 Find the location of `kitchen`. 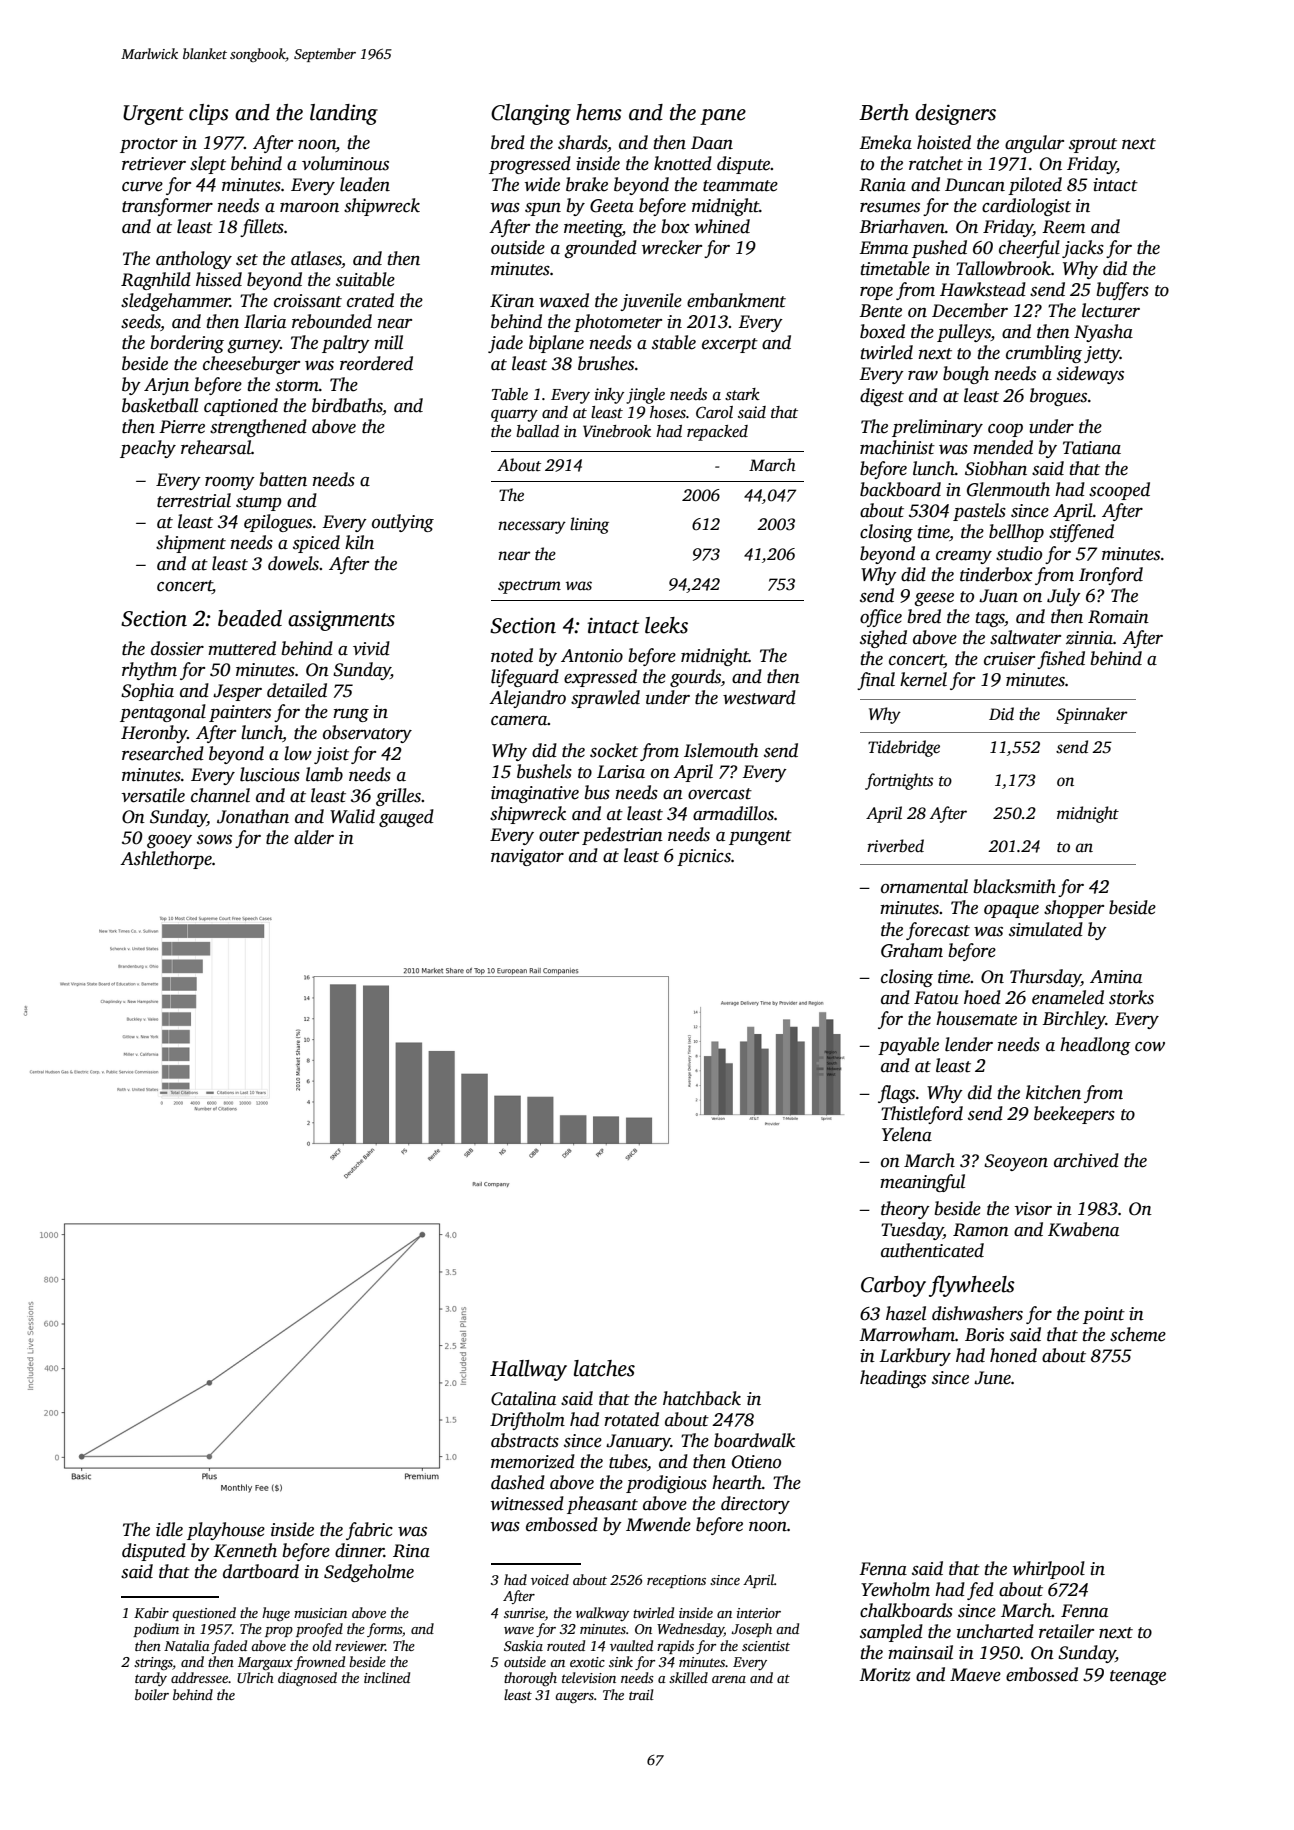

kitchen is located at coordinates (1053, 1092).
